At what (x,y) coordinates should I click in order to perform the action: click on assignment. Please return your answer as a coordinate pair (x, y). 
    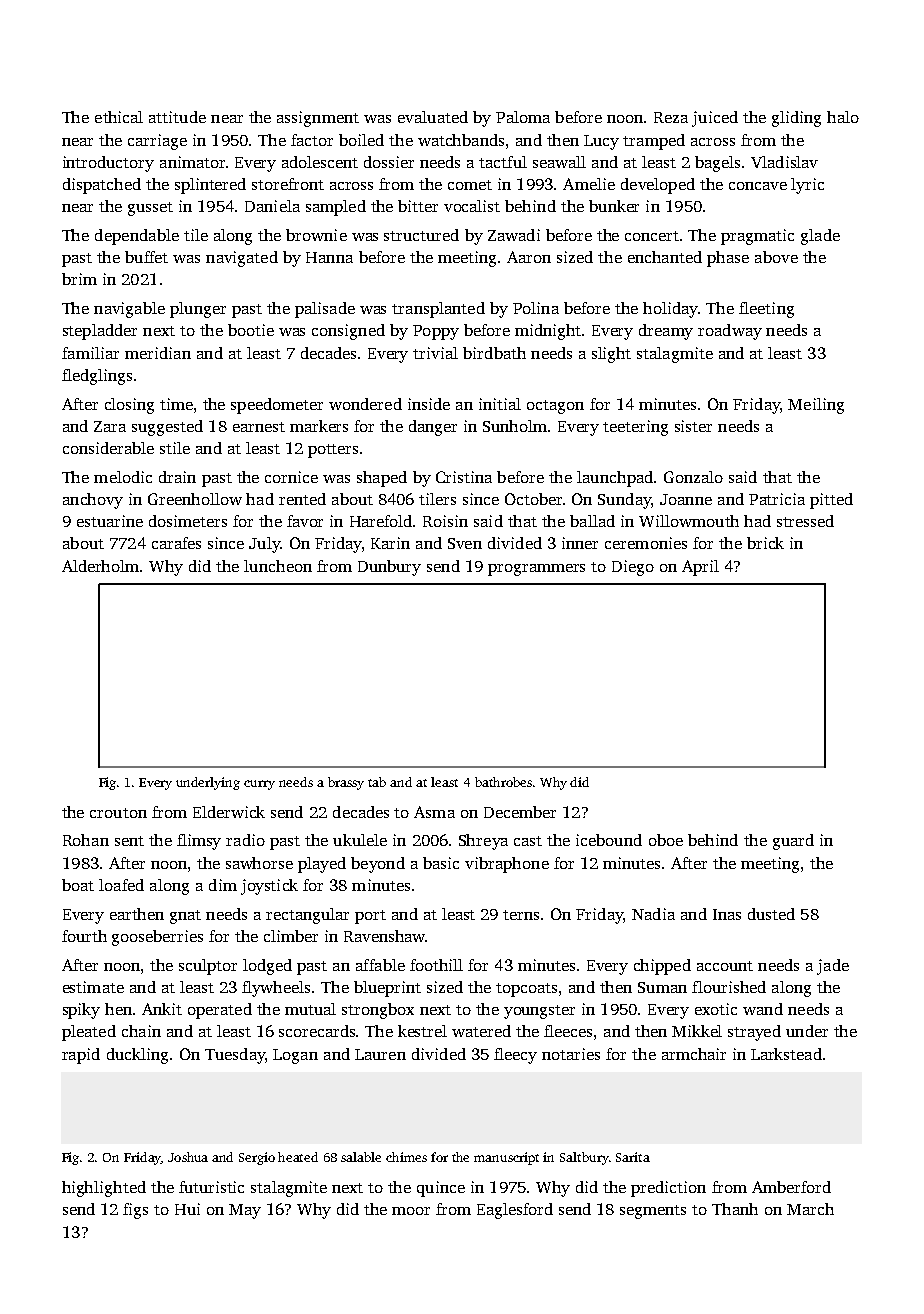
    Looking at the image, I should click on (318, 119).
